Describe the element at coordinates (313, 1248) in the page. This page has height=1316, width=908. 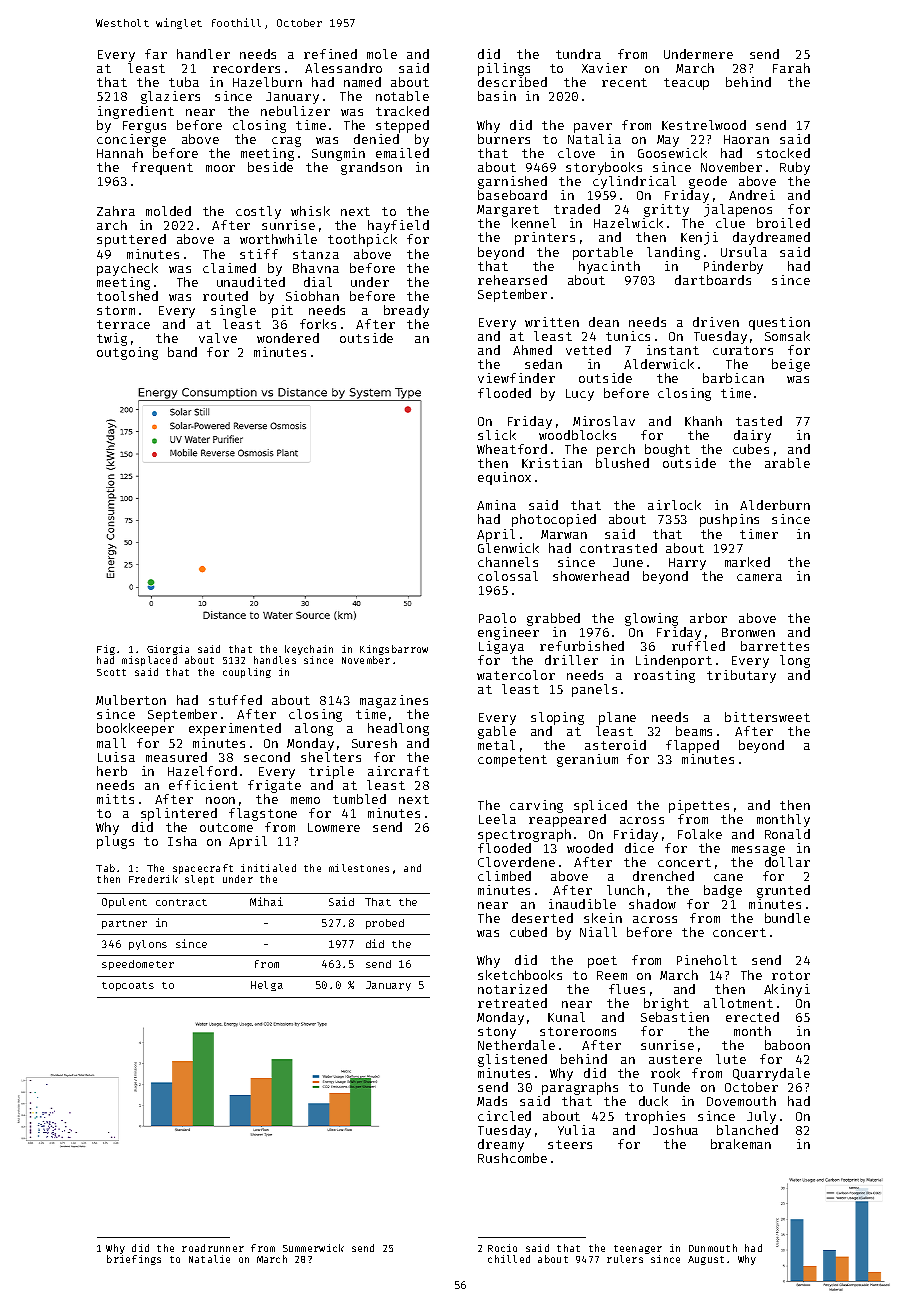
I see `Summerwick` at that location.
